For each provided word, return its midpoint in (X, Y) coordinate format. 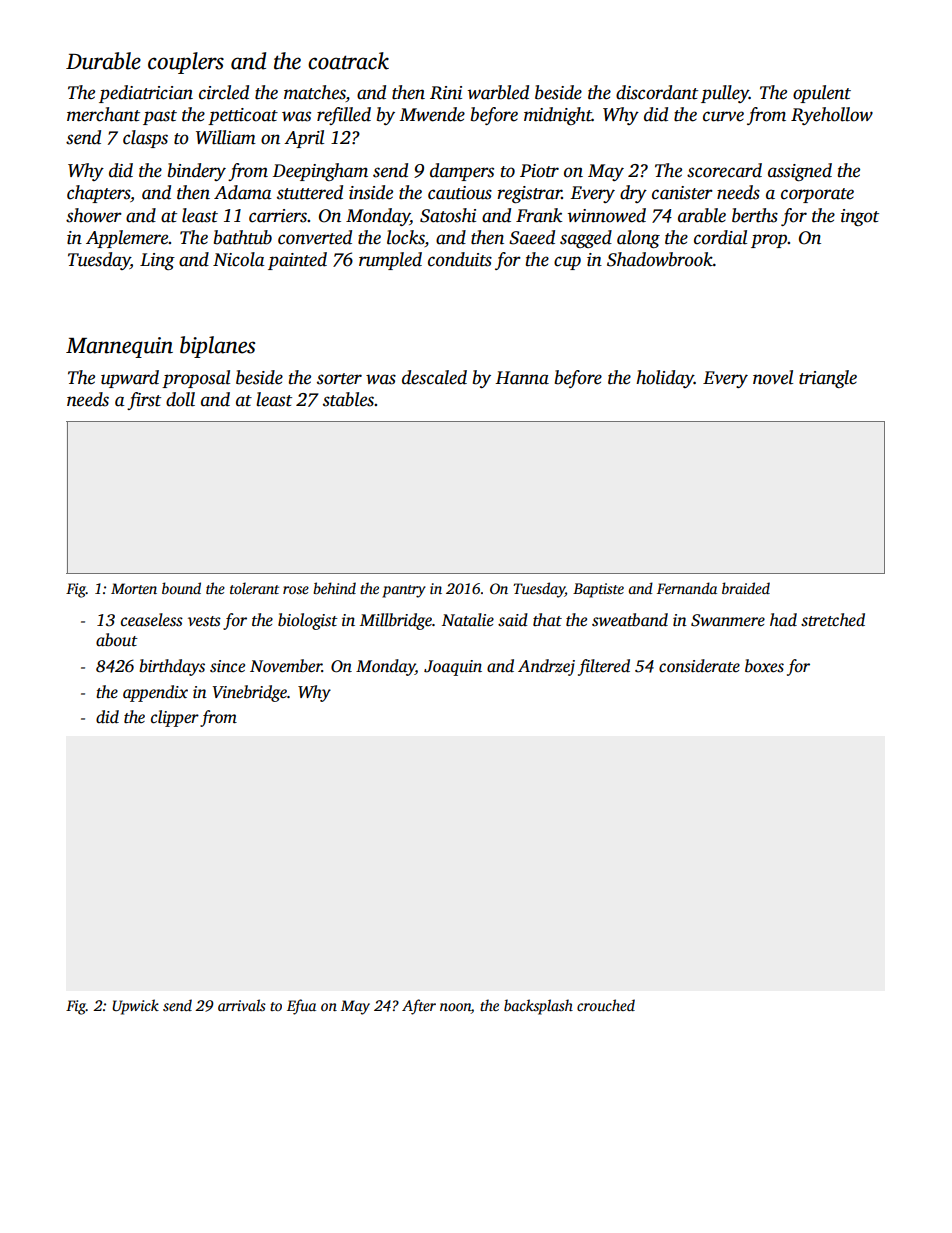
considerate (699, 666)
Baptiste (598, 590)
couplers (186, 63)
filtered (604, 667)
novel (773, 377)
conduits (460, 259)
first (144, 401)
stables (348, 399)
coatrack (348, 61)
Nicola (239, 259)
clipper (175, 718)
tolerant (254, 588)
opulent (822, 94)
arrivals (242, 1005)
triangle (828, 379)
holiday (665, 379)
